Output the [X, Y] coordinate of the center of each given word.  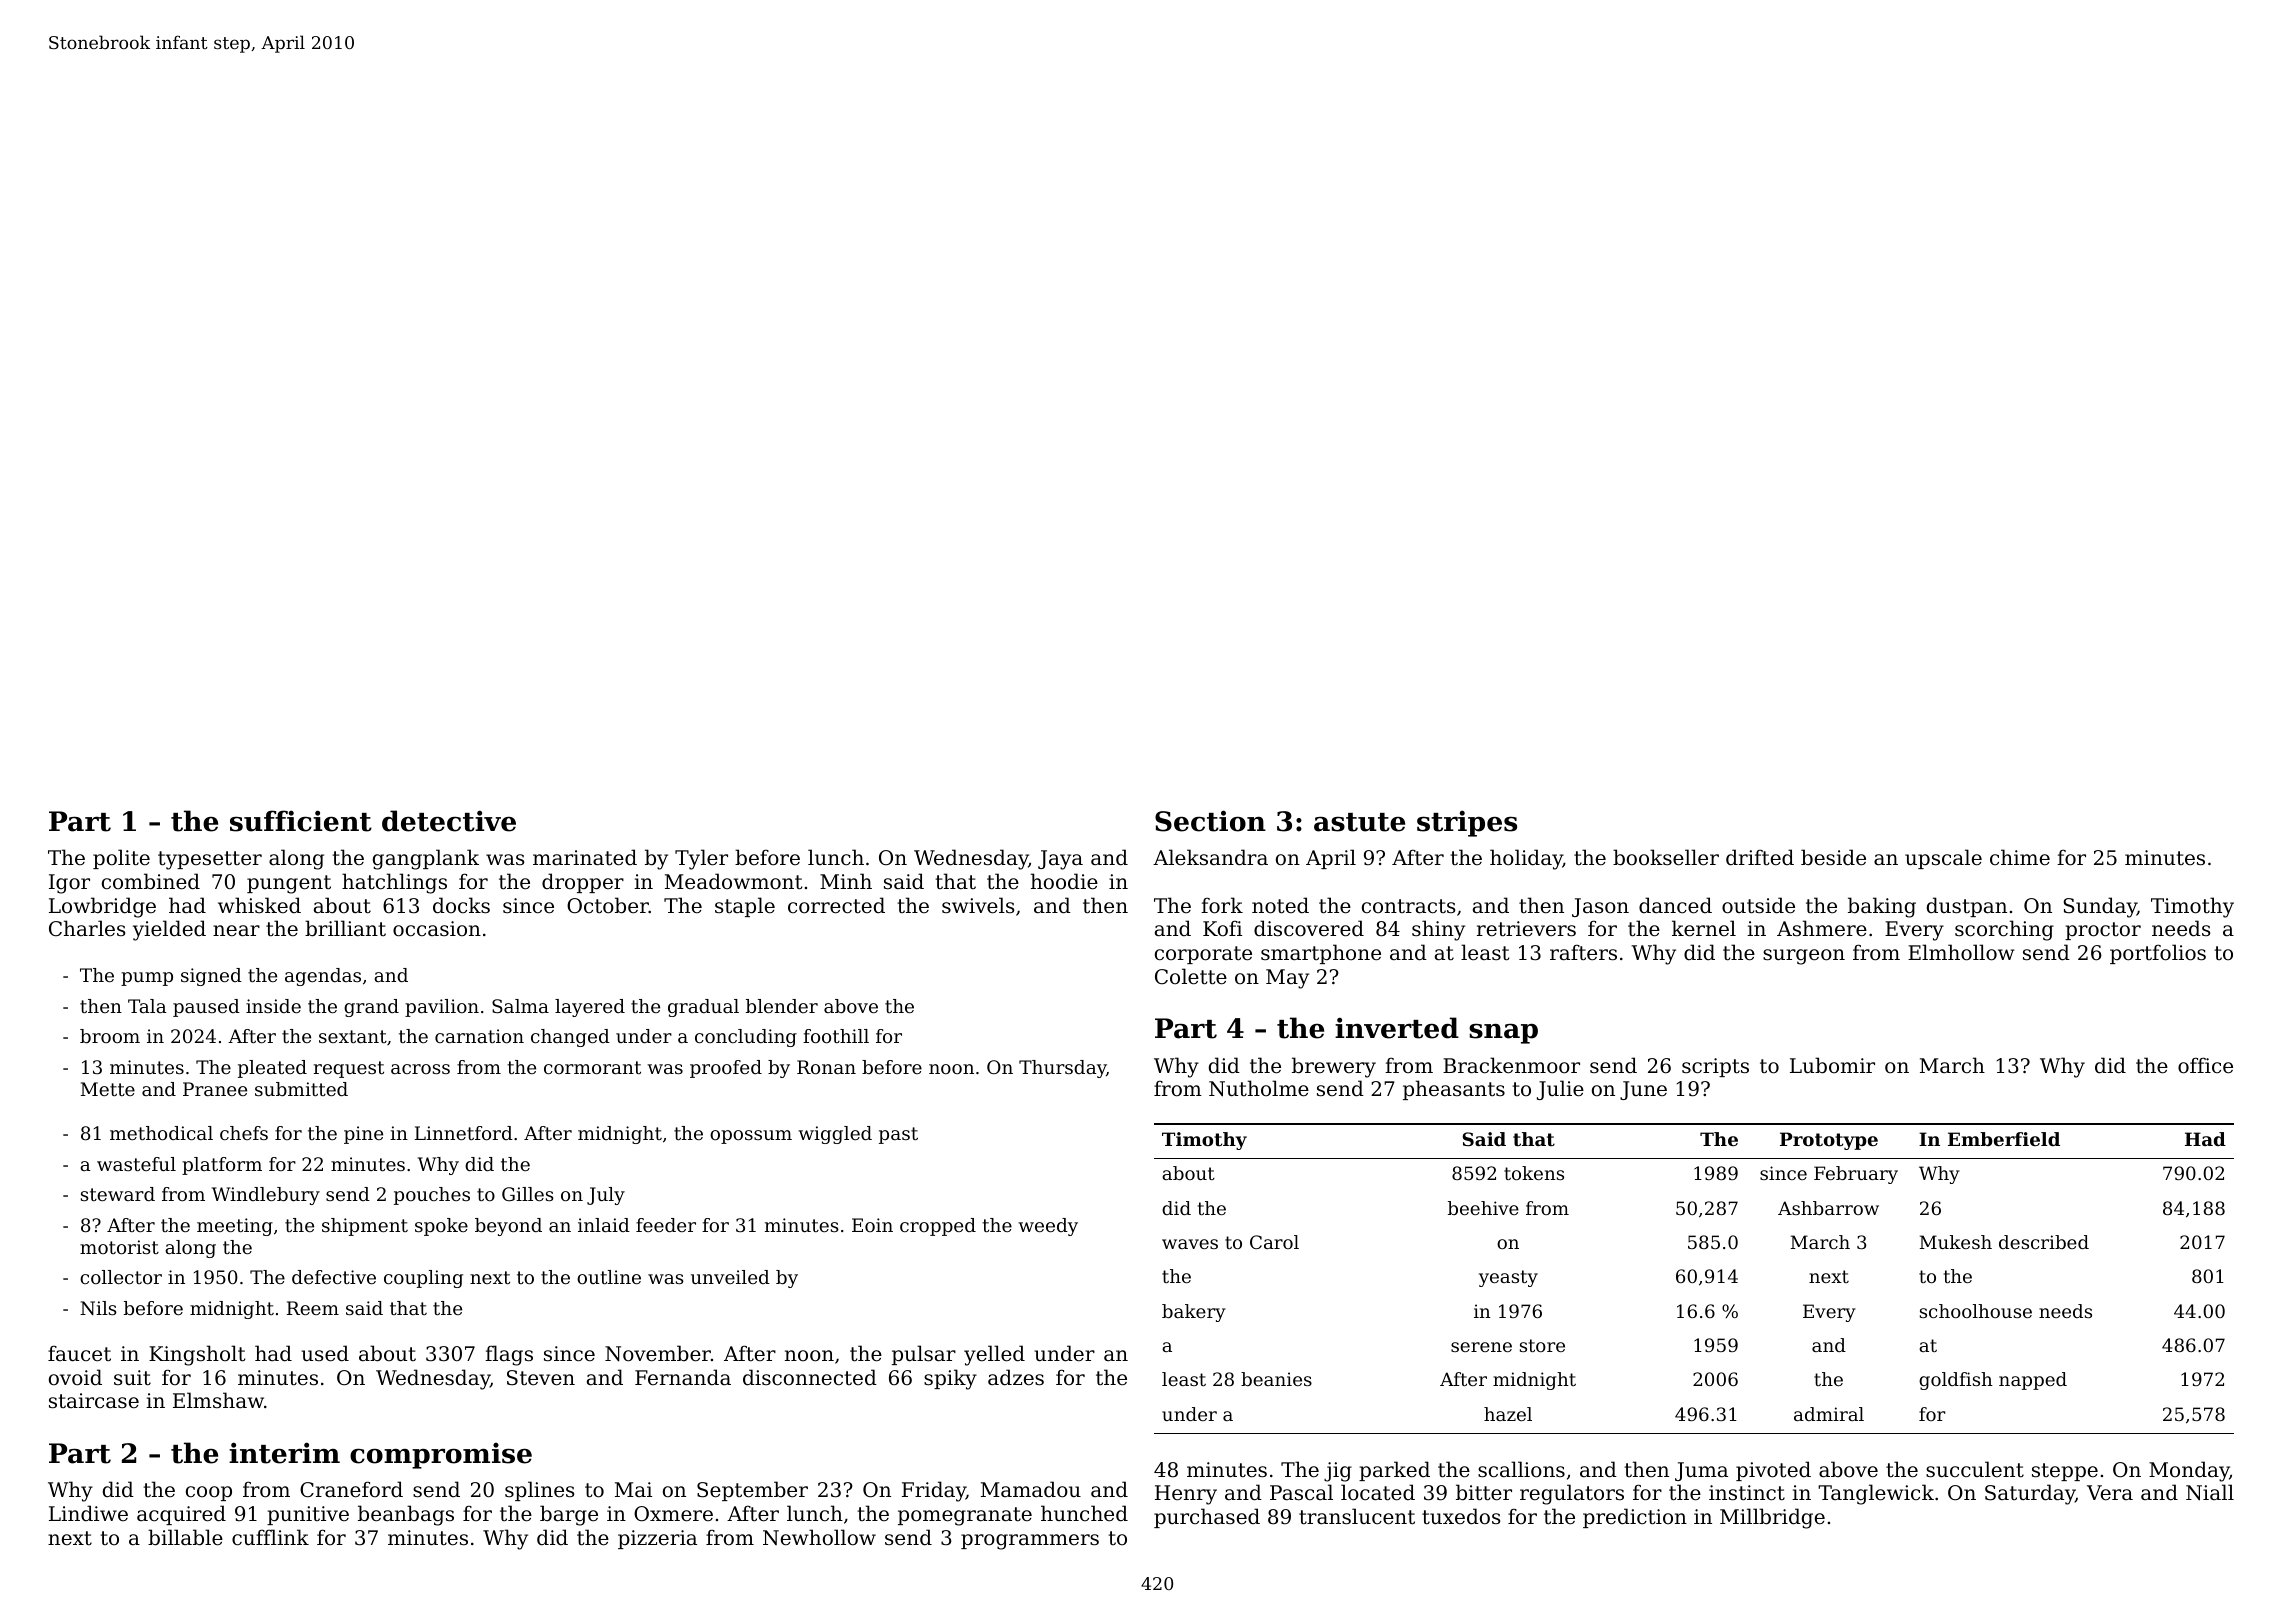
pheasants [1454, 1090]
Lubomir [1832, 1065]
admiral [1829, 1414]
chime [2020, 857]
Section [1210, 821]
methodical [161, 1133]
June [1643, 1090]
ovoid [75, 1377]
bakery [1194, 1313]
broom [110, 1036]
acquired [181, 1515]
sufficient [301, 821]
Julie [1560, 1090]
